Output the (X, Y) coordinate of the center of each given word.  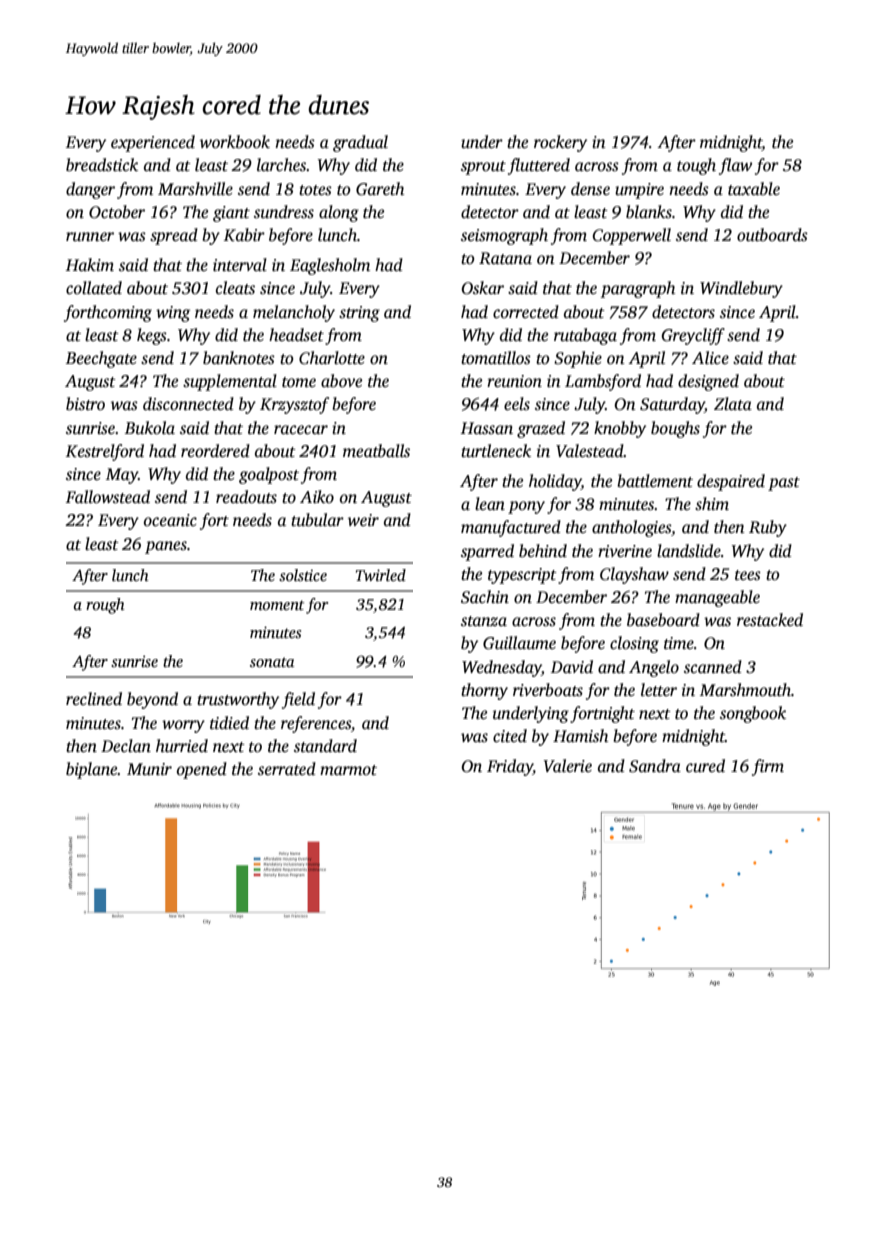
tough (696, 166)
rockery (560, 143)
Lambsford (603, 382)
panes (166, 547)
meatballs (376, 451)
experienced (153, 143)
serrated (287, 769)
